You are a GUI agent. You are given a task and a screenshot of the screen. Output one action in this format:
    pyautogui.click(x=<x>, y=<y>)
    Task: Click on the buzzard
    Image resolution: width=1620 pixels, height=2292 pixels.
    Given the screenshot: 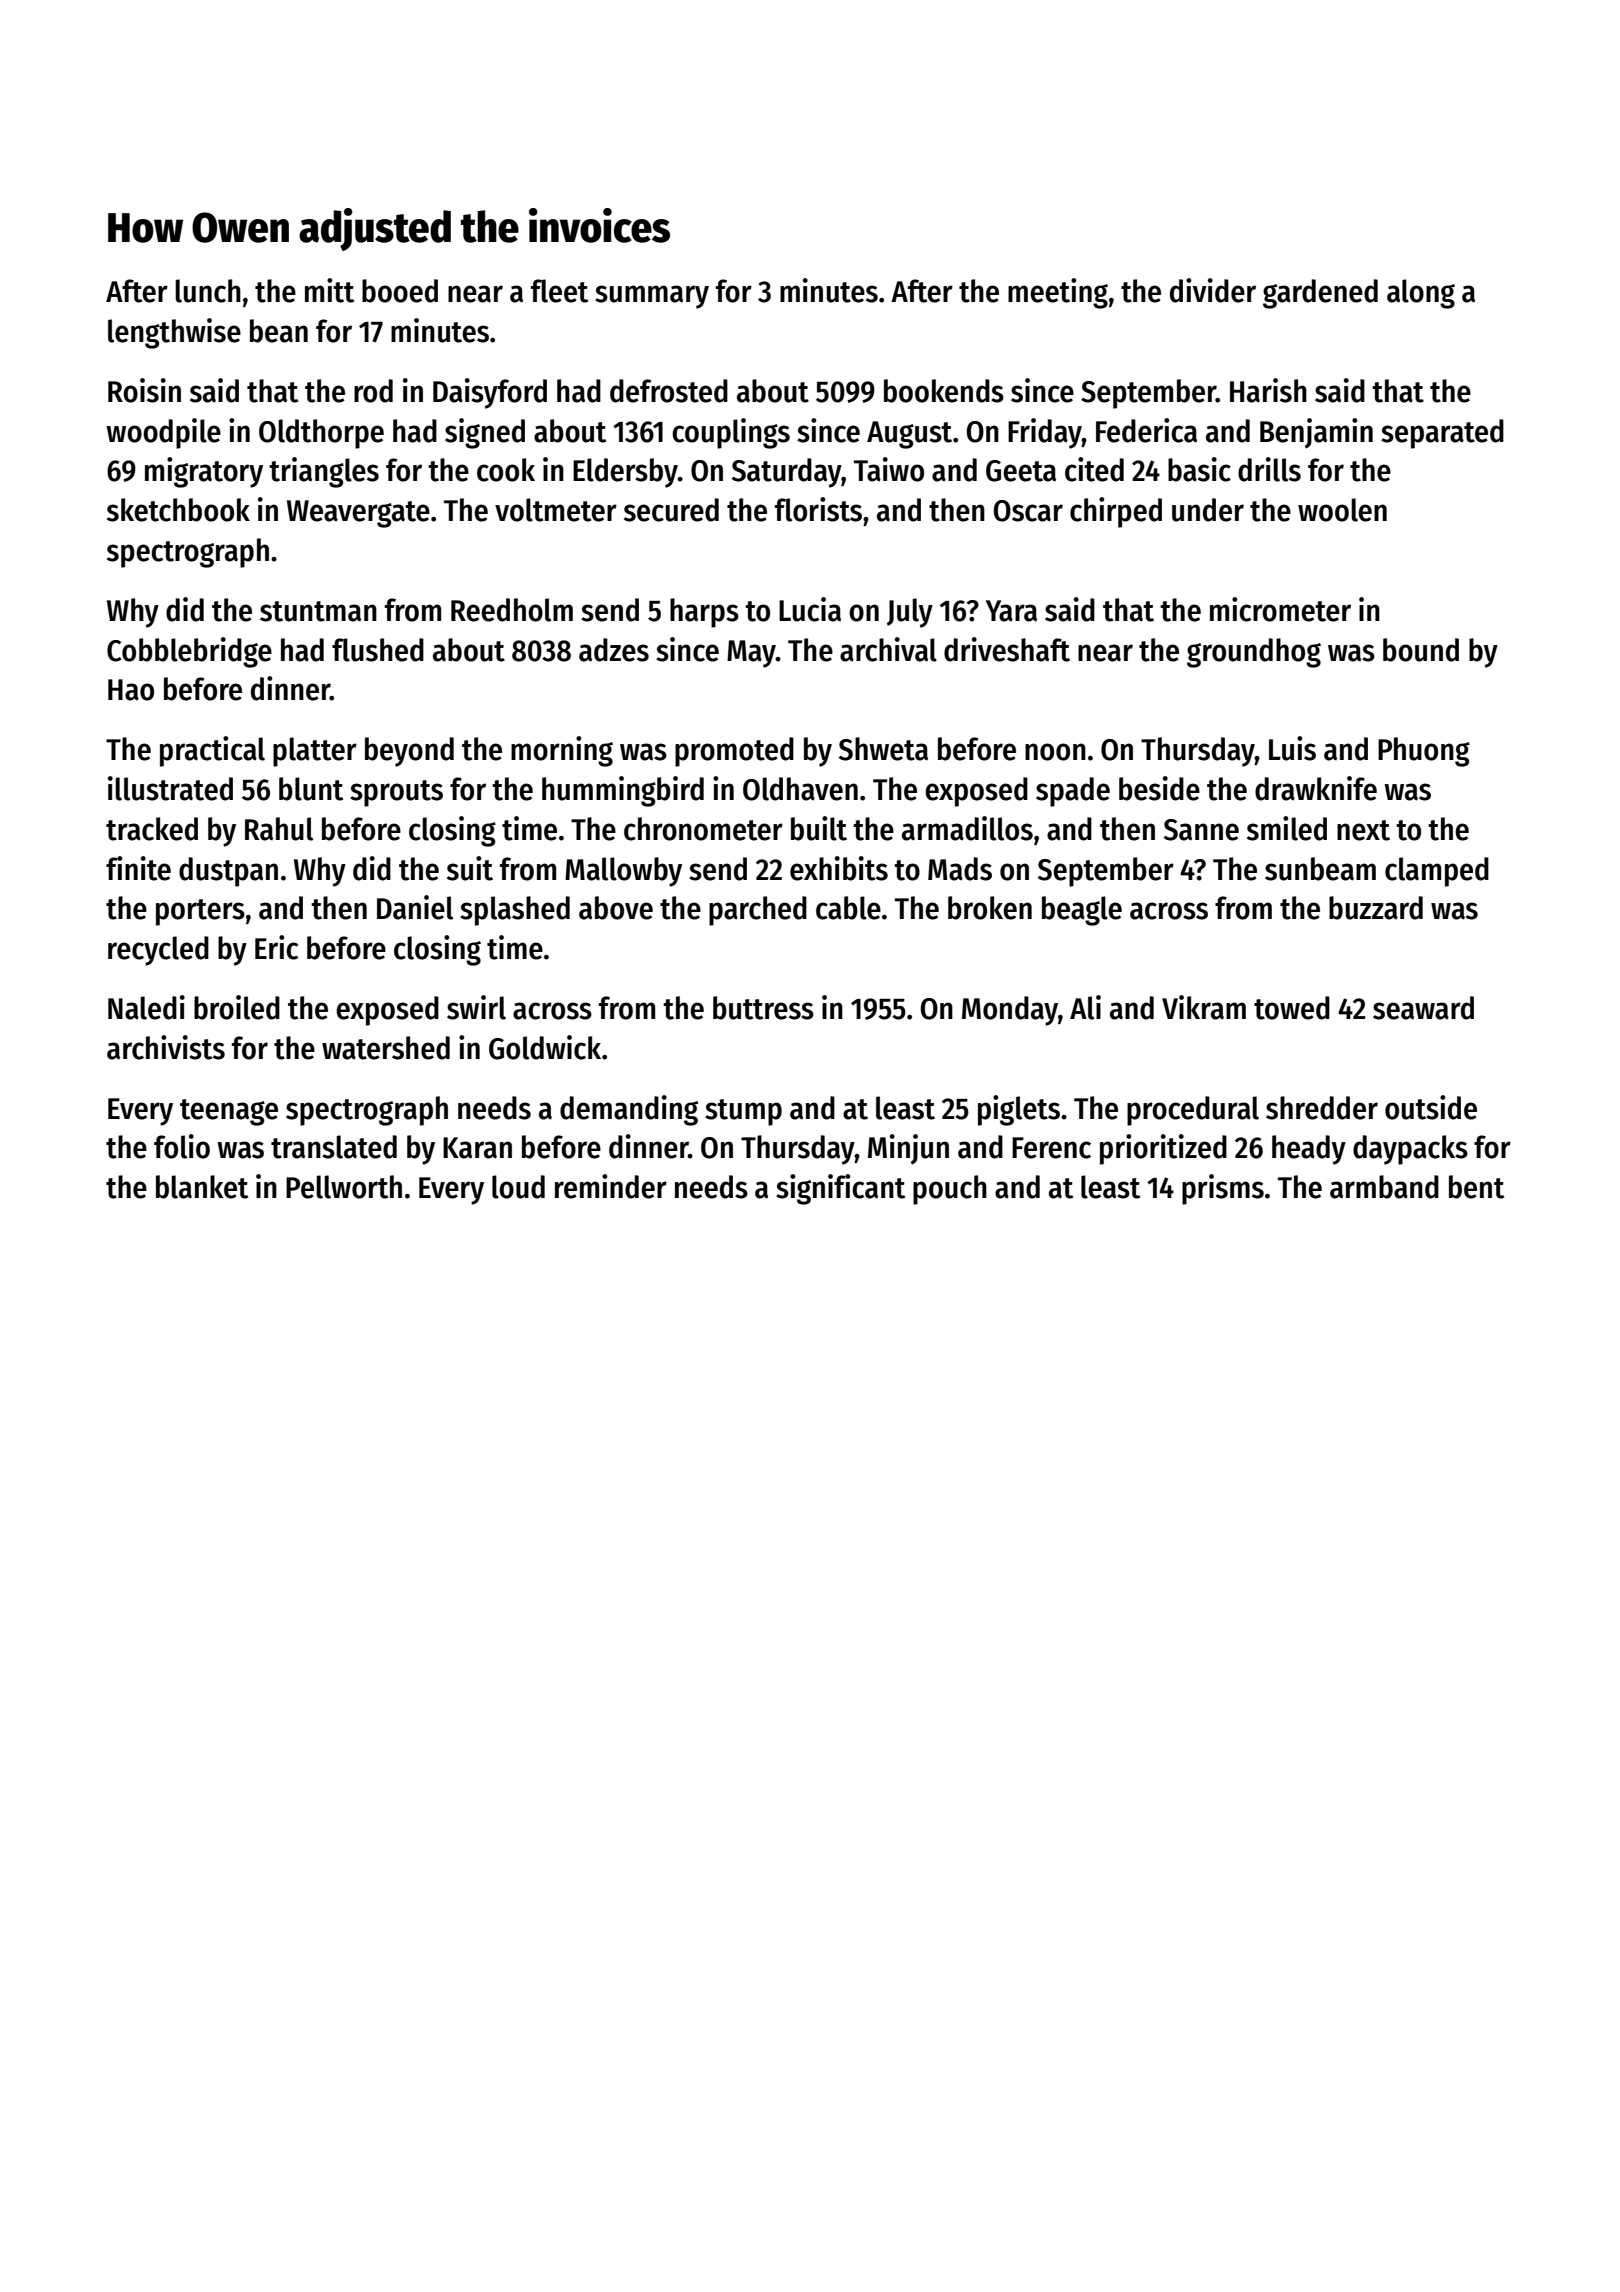 What is the action you would take?
    pyautogui.click(x=1376, y=908)
